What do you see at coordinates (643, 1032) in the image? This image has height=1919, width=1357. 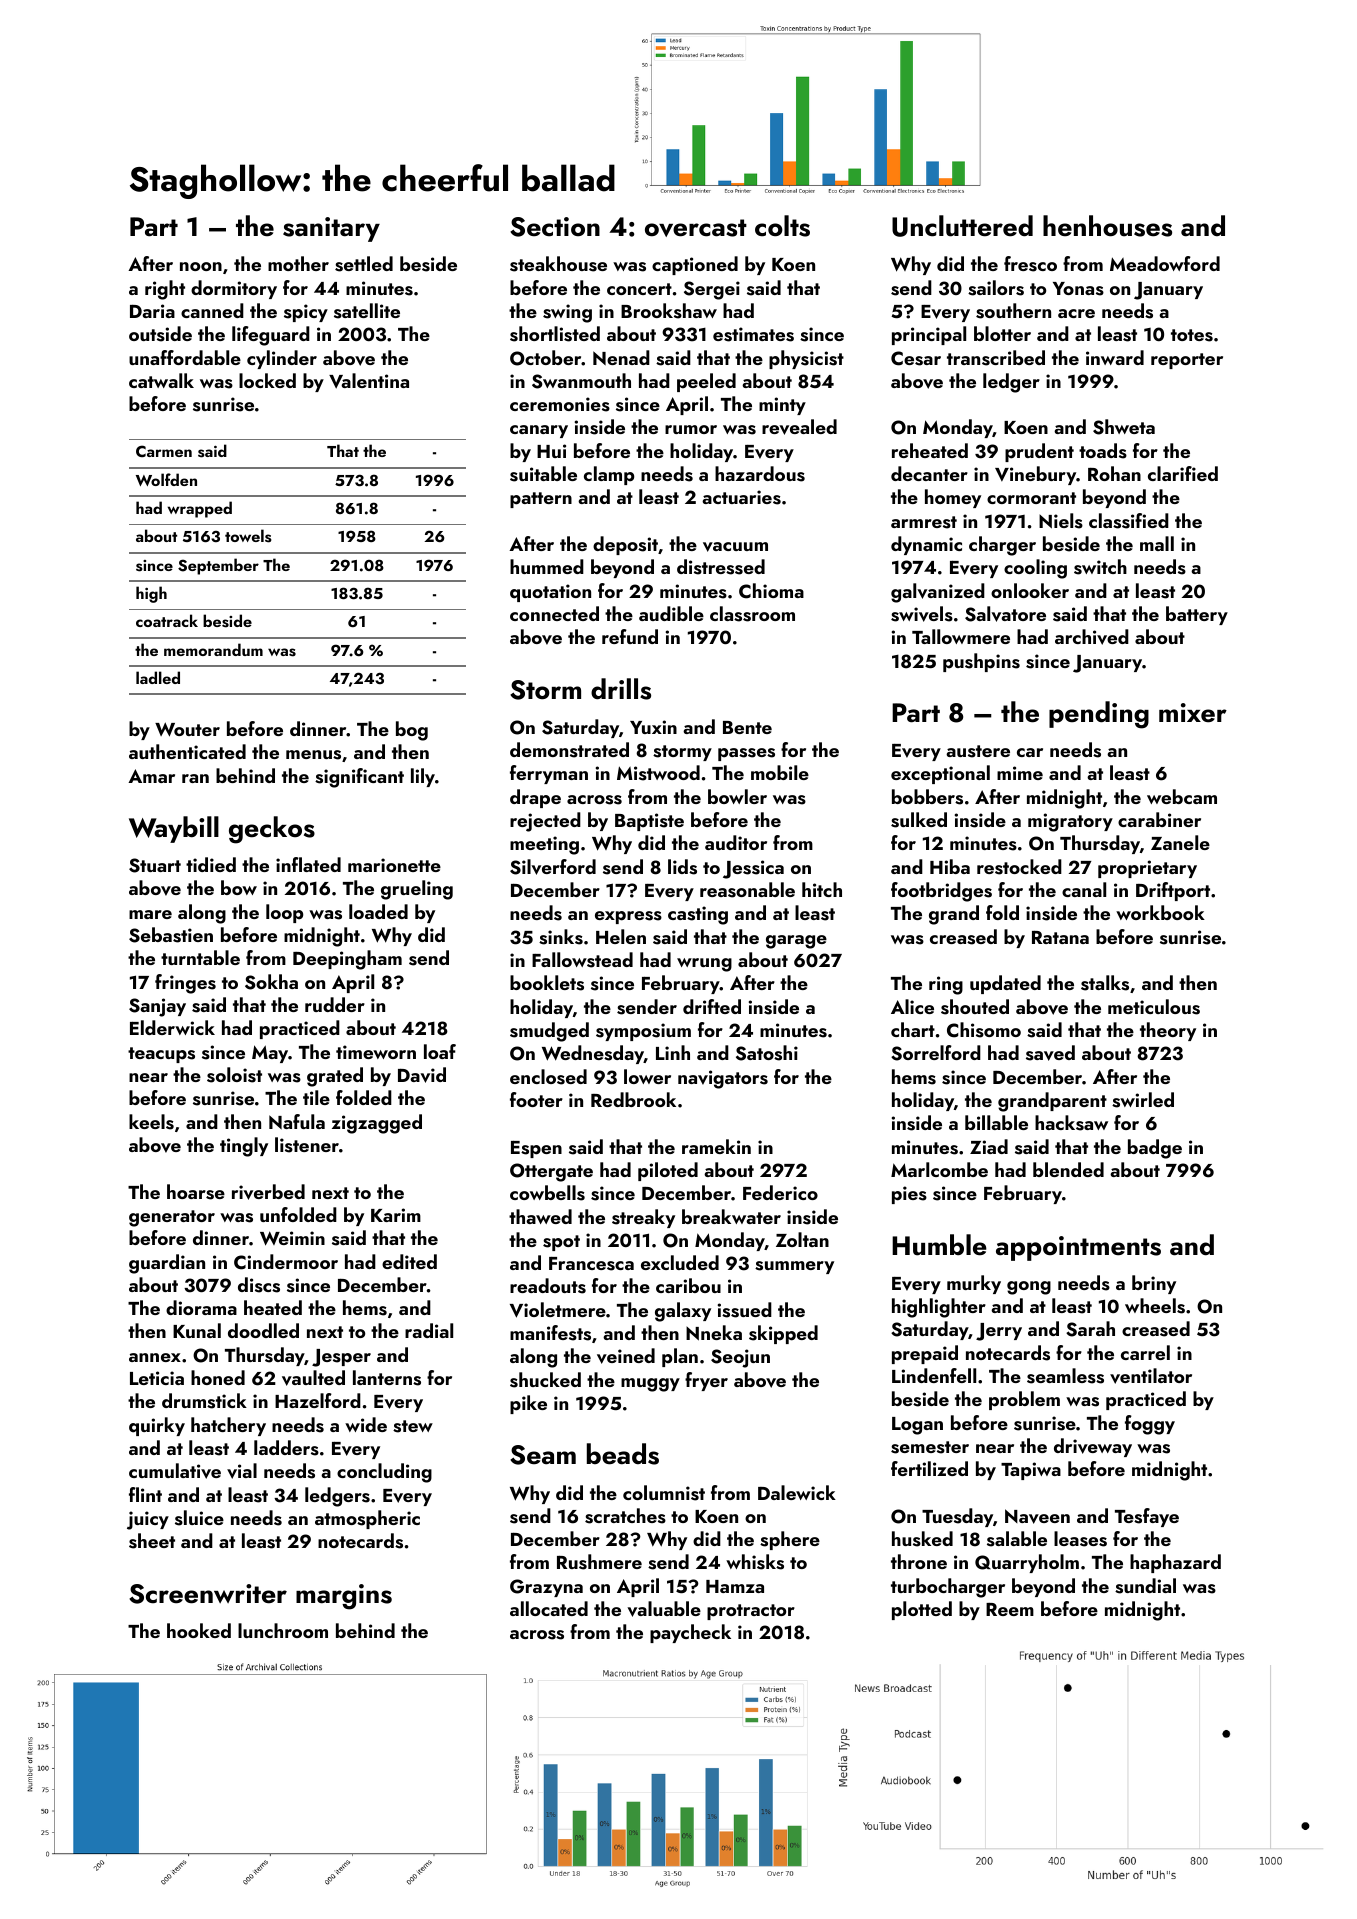 I see `symposium` at bounding box center [643, 1032].
